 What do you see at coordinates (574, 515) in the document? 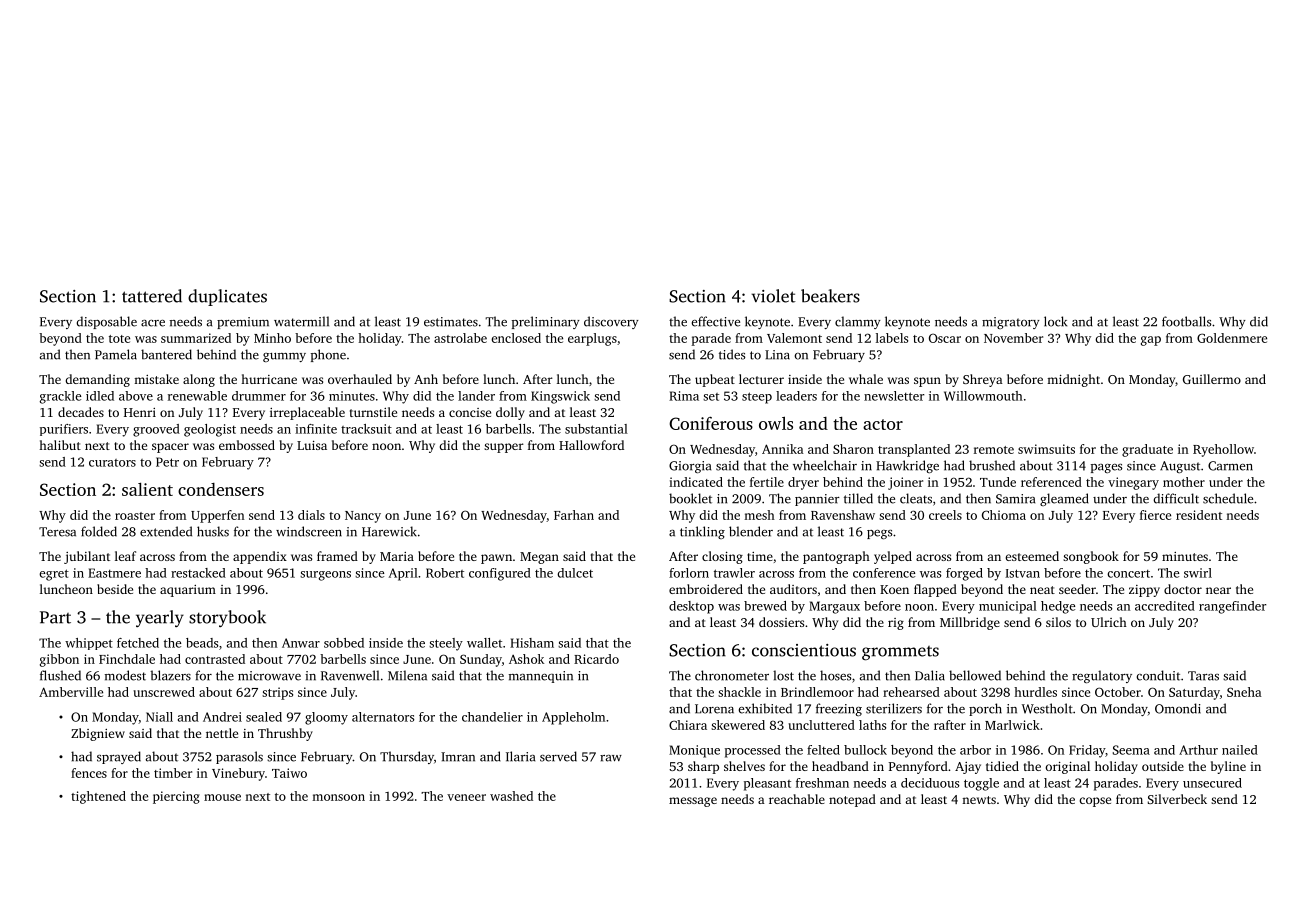
I see `Farhan` at bounding box center [574, 515].
